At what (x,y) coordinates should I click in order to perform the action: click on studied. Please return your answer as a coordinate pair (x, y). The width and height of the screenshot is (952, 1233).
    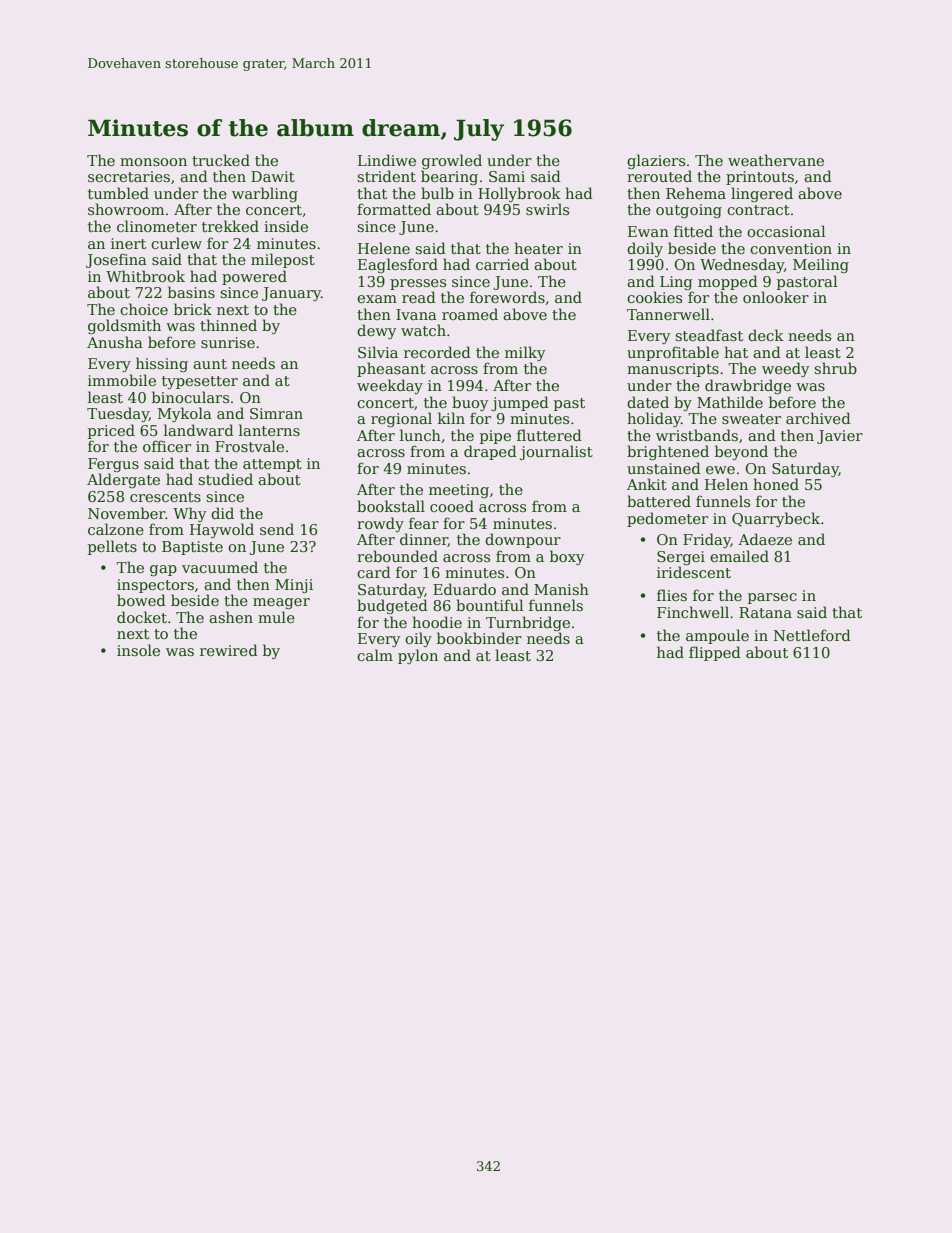
    Looking at the image, I should click on (225, 479).
